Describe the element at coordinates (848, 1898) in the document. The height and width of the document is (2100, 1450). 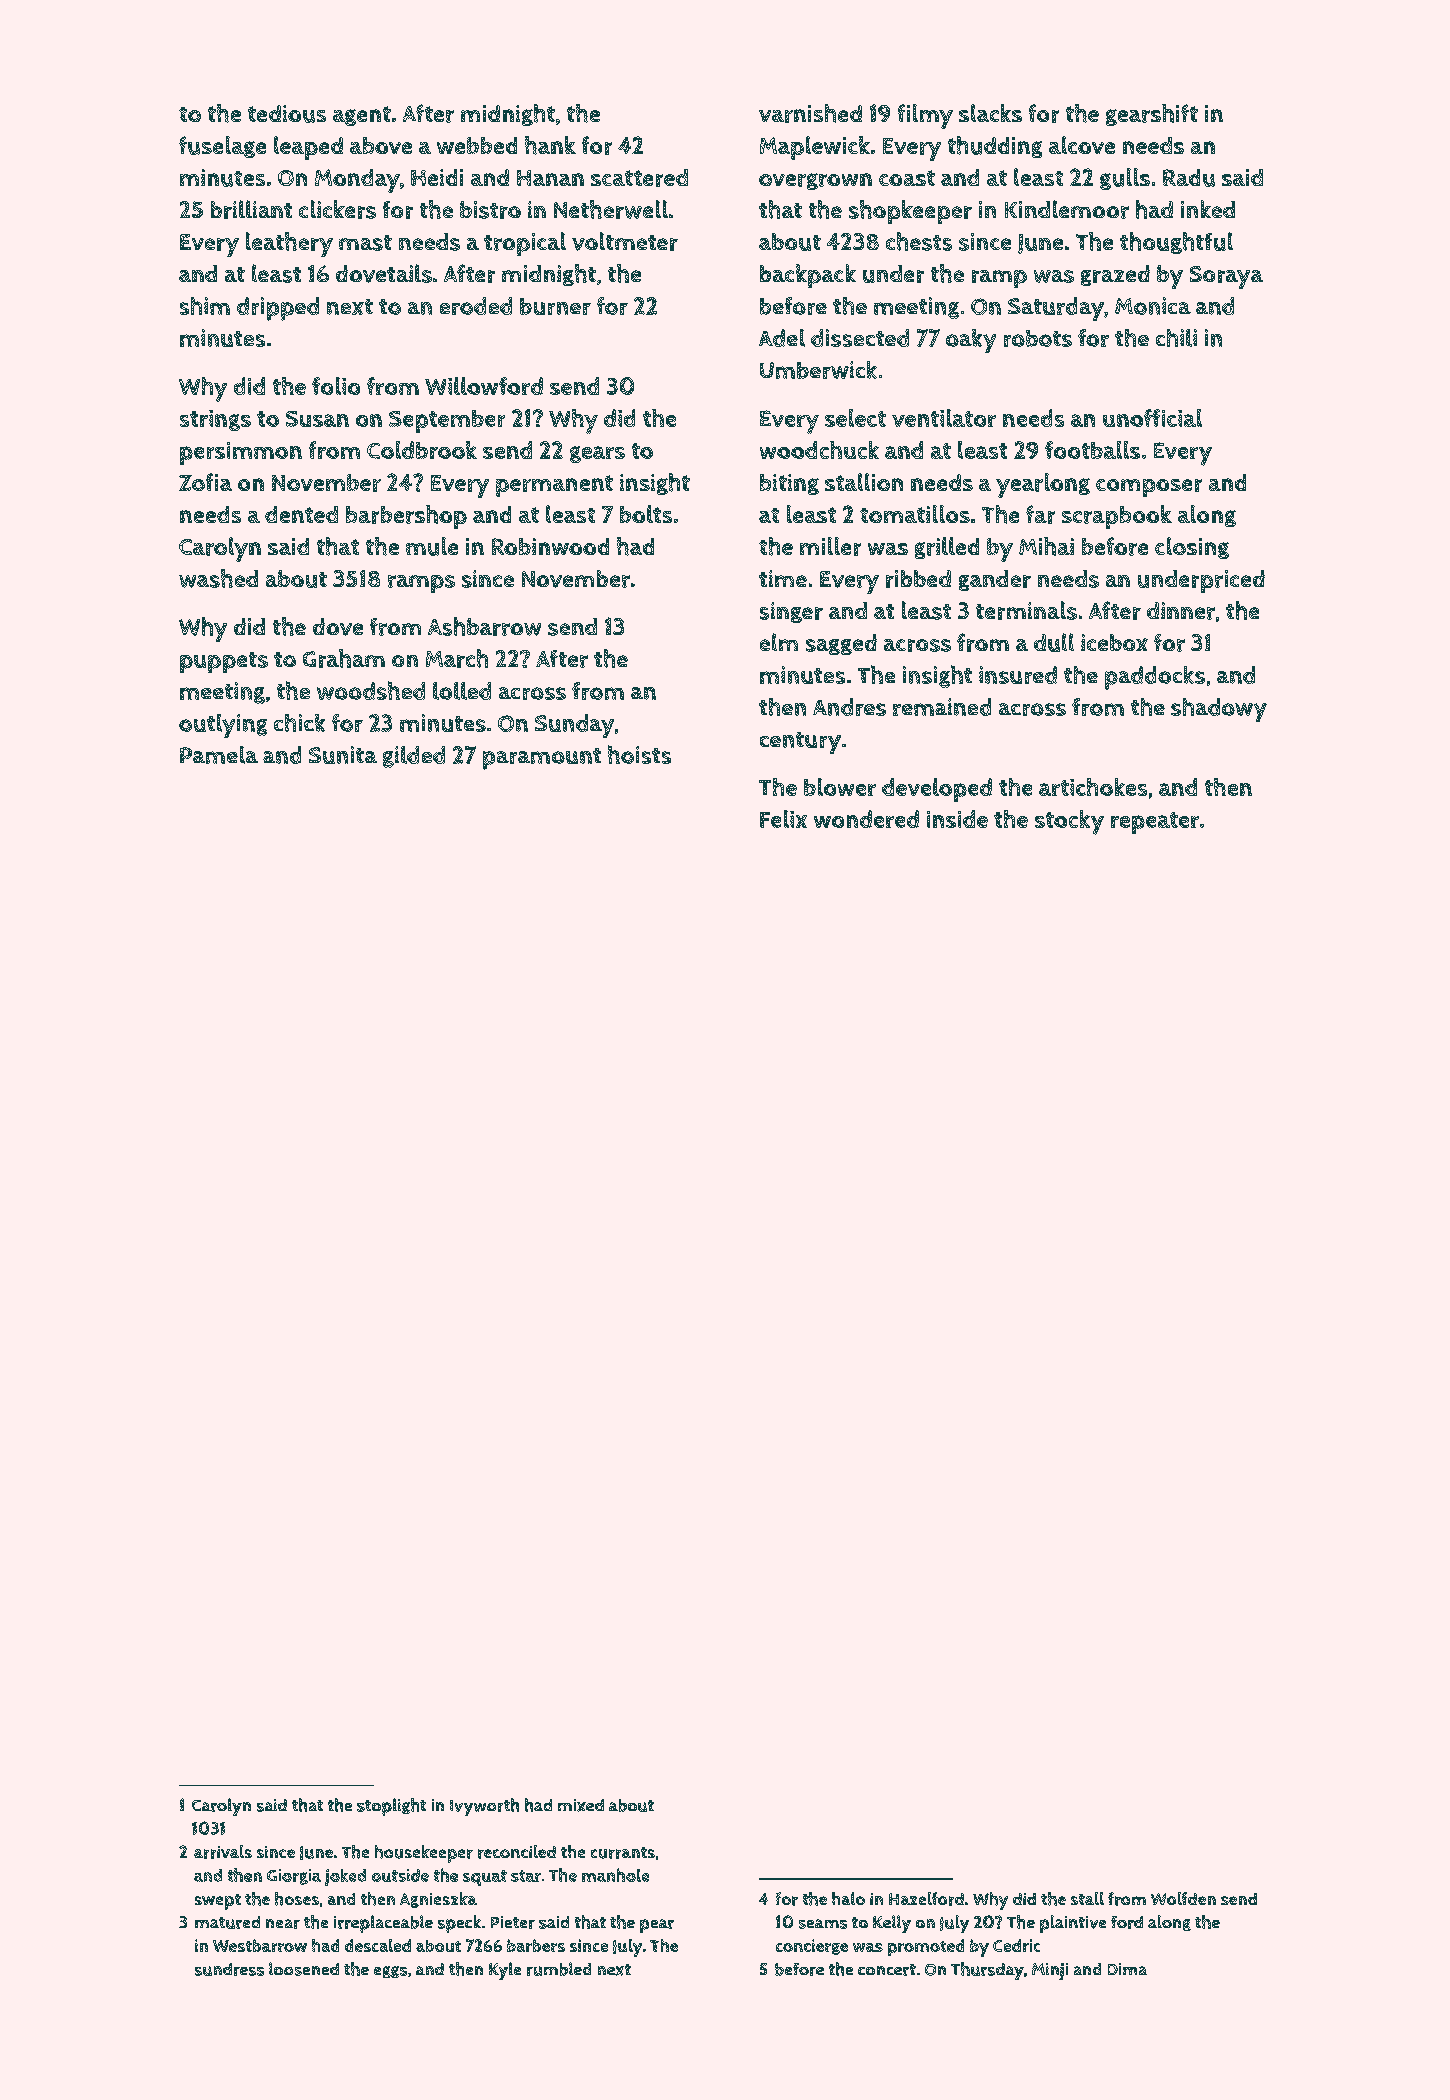
I see `halo` at that location.
